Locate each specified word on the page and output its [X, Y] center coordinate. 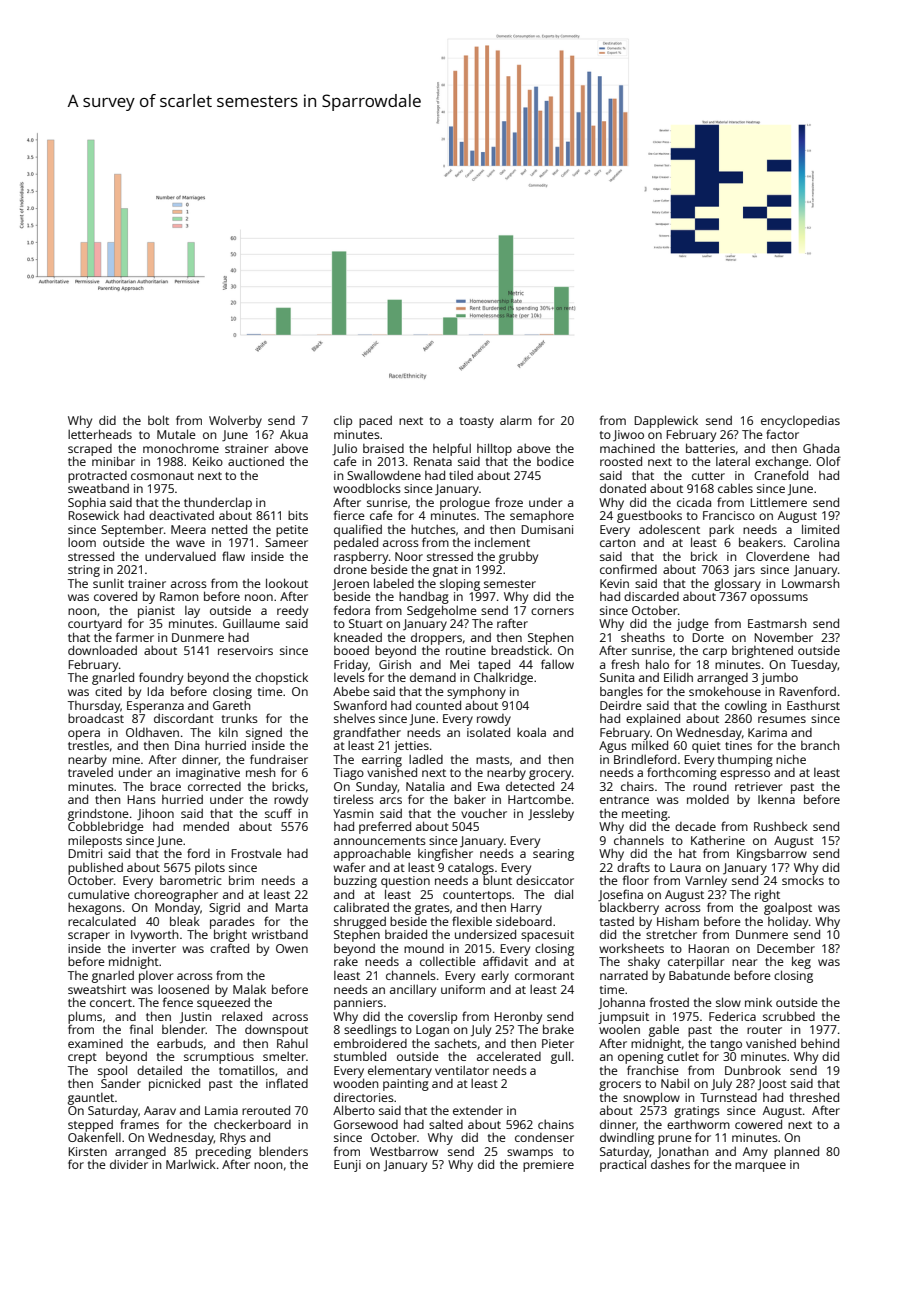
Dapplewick [666, 421]
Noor [409, 556]
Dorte [708, 637]
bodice [555, 461]
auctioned [256, 461]
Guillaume [251, 623]
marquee [760, 1167]
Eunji [347, 1166]
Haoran [709, 948]
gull [560, 1057]
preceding [223, 1152]
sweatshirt [97, 989]
